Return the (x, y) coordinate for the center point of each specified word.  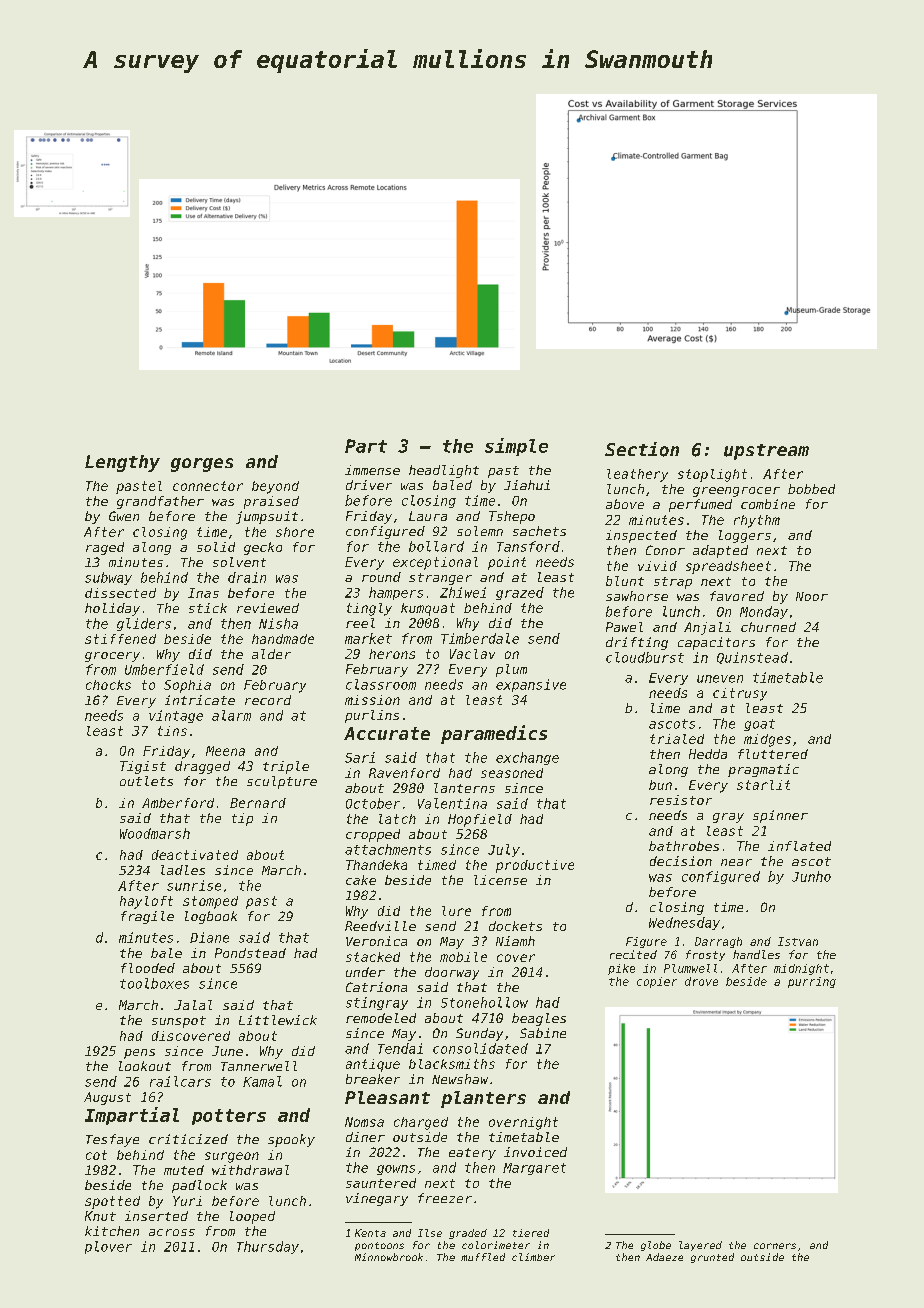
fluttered (773, 754)
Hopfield (480, 820)
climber (533, 1257)
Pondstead (250, 953)
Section (642, 449)
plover (108, 1247)
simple (516, 447)
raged (105, 548)
